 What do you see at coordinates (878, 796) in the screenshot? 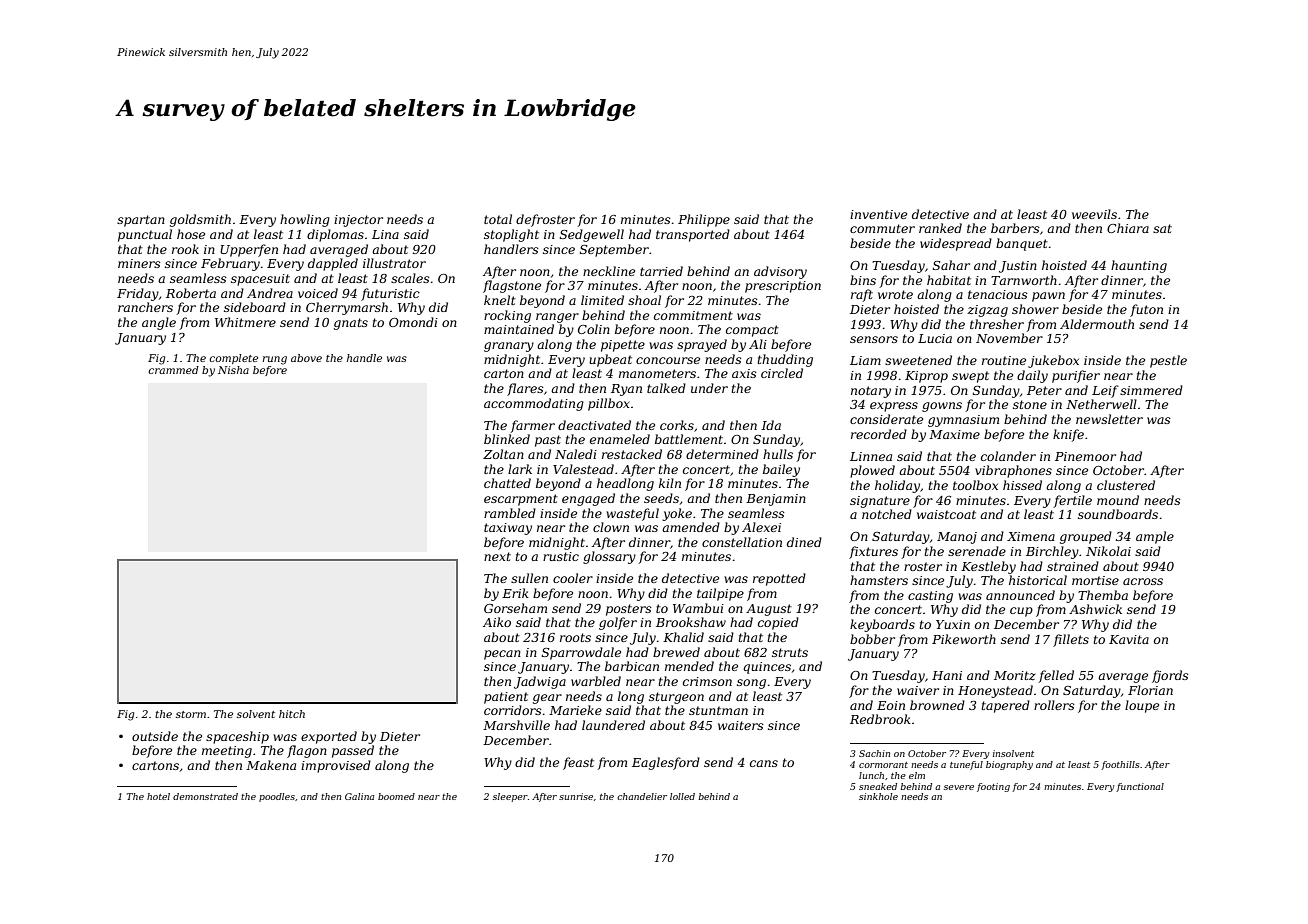
I see `sinkhole` at bounding box center [878, 796].
